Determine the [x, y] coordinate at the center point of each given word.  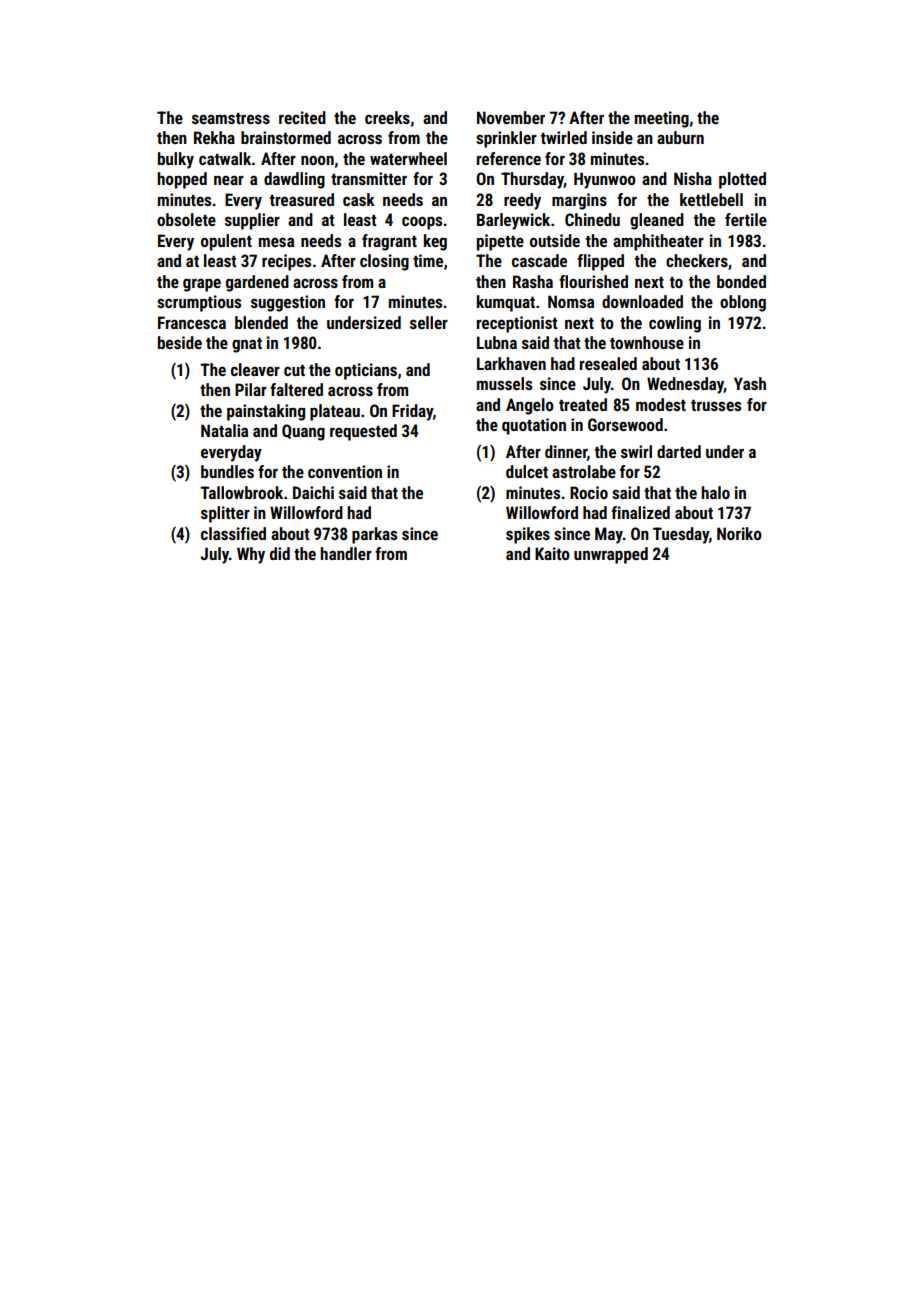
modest [661, 404]
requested [363, 432]
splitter [225, 514]
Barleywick [513, 221]
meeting [662, 119]
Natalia [224, 430]
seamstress [231, 118]
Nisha [693, 178]
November [511, 117]
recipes [286, 262]
